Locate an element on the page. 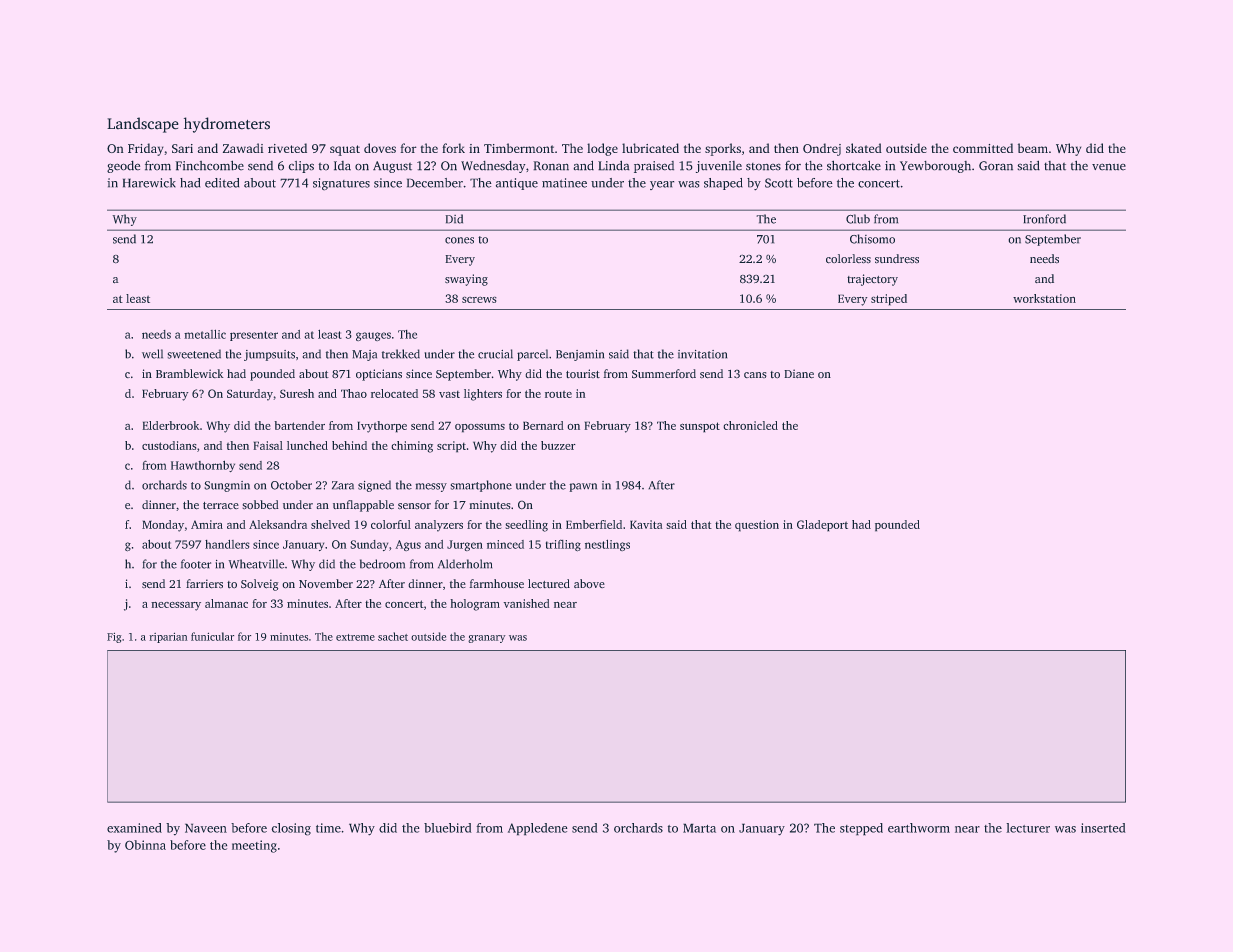 The height and width of the document is (952, 1233). funicular is located at coordinates (212, 636).
